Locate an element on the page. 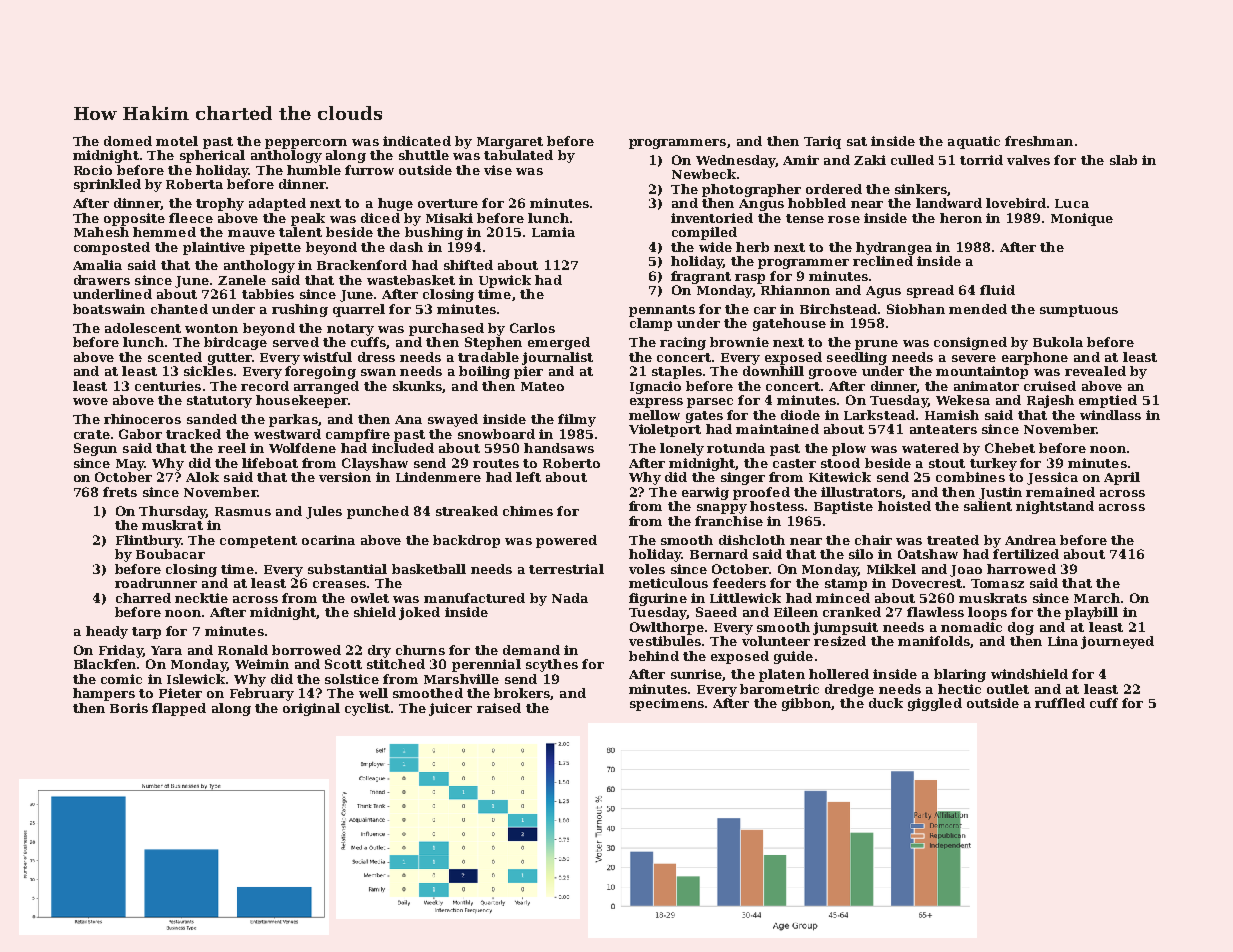 The image size is (1233, 952). revealed is located at coordinates (1095, 371).
